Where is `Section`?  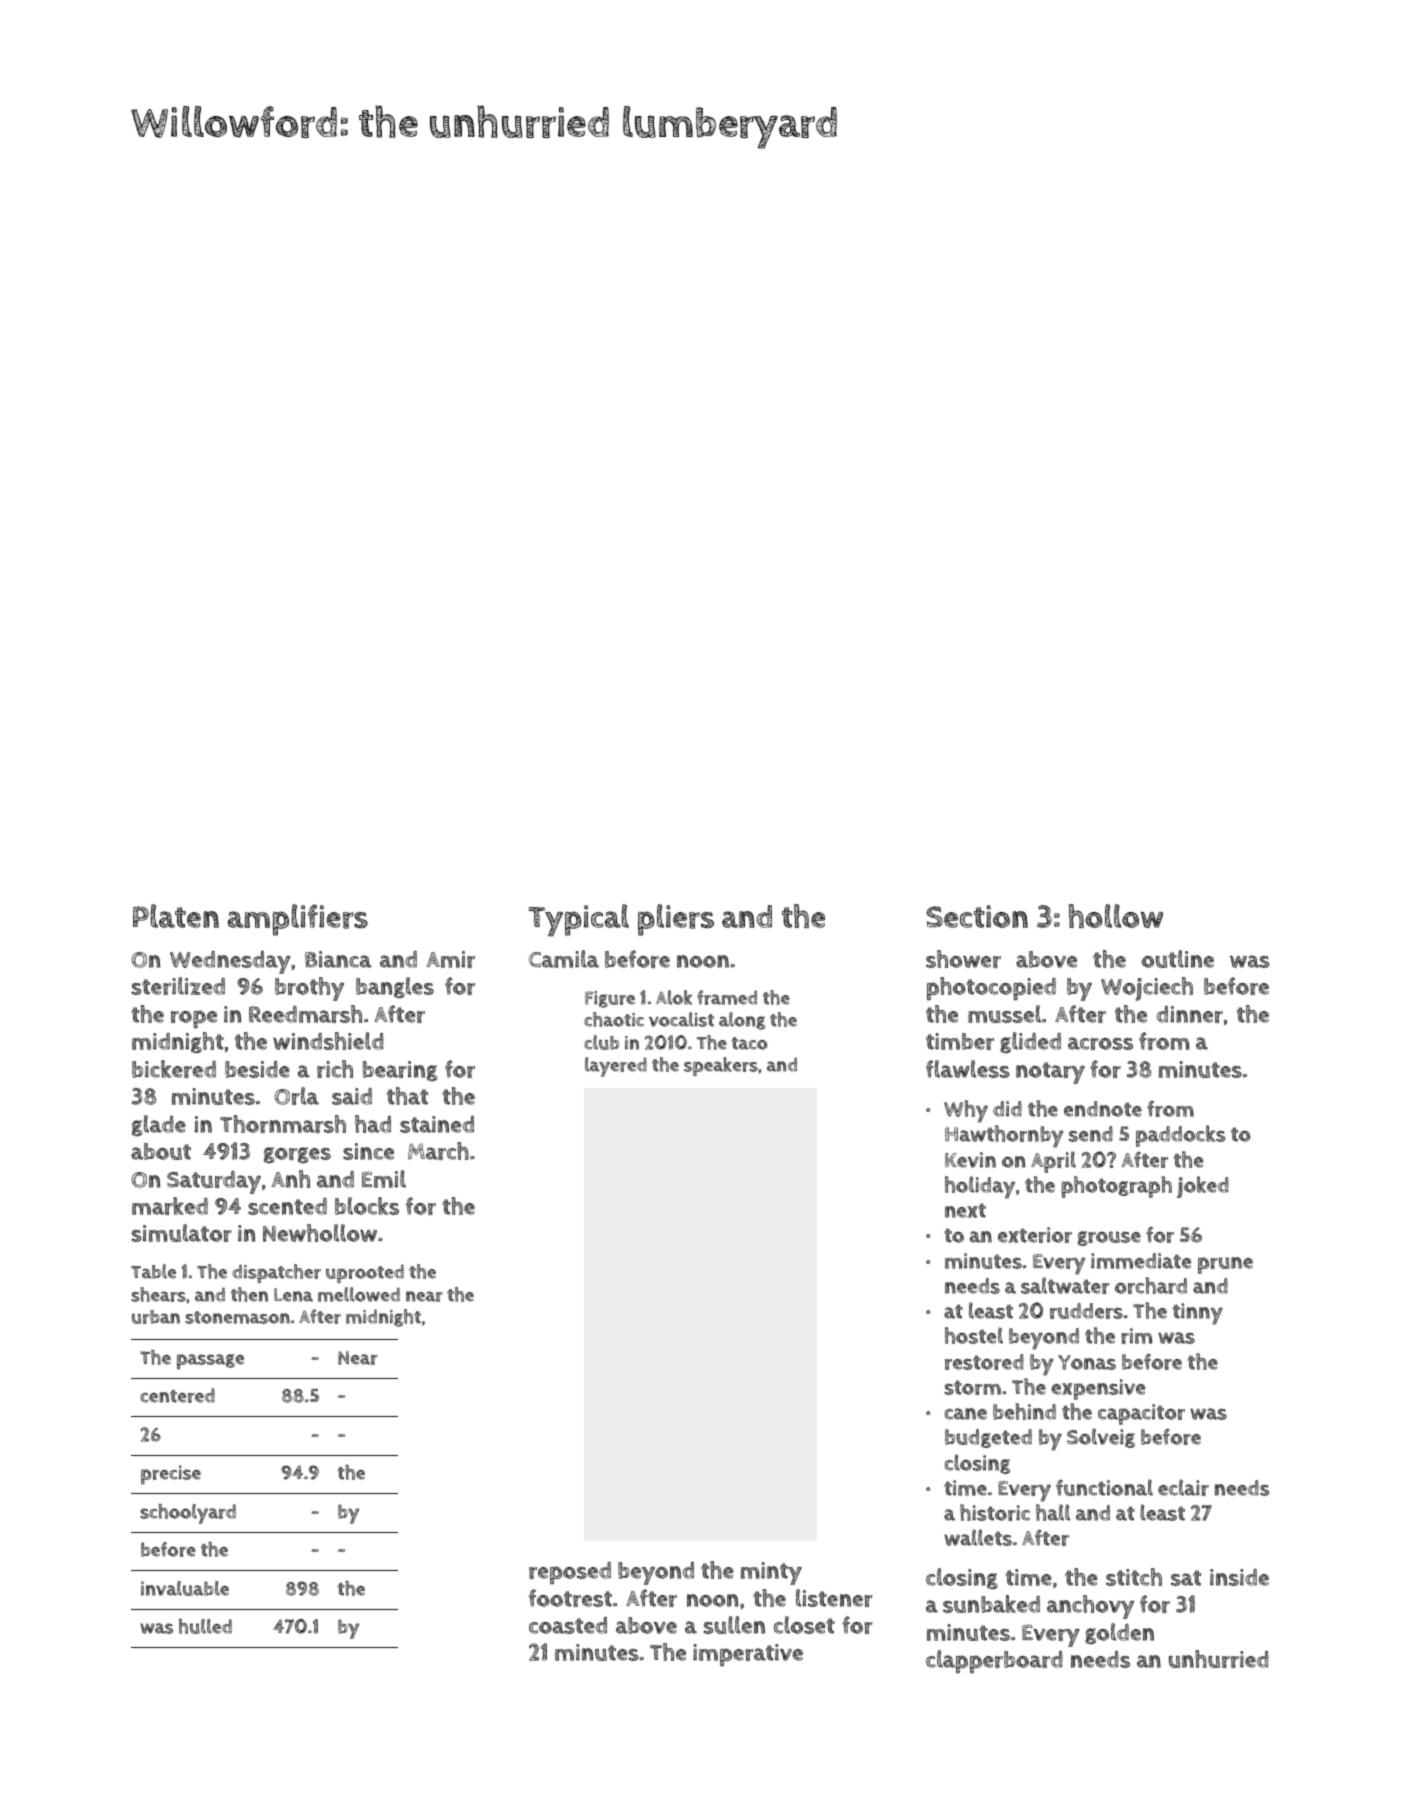 Section is located at coordinates (977, 916).
